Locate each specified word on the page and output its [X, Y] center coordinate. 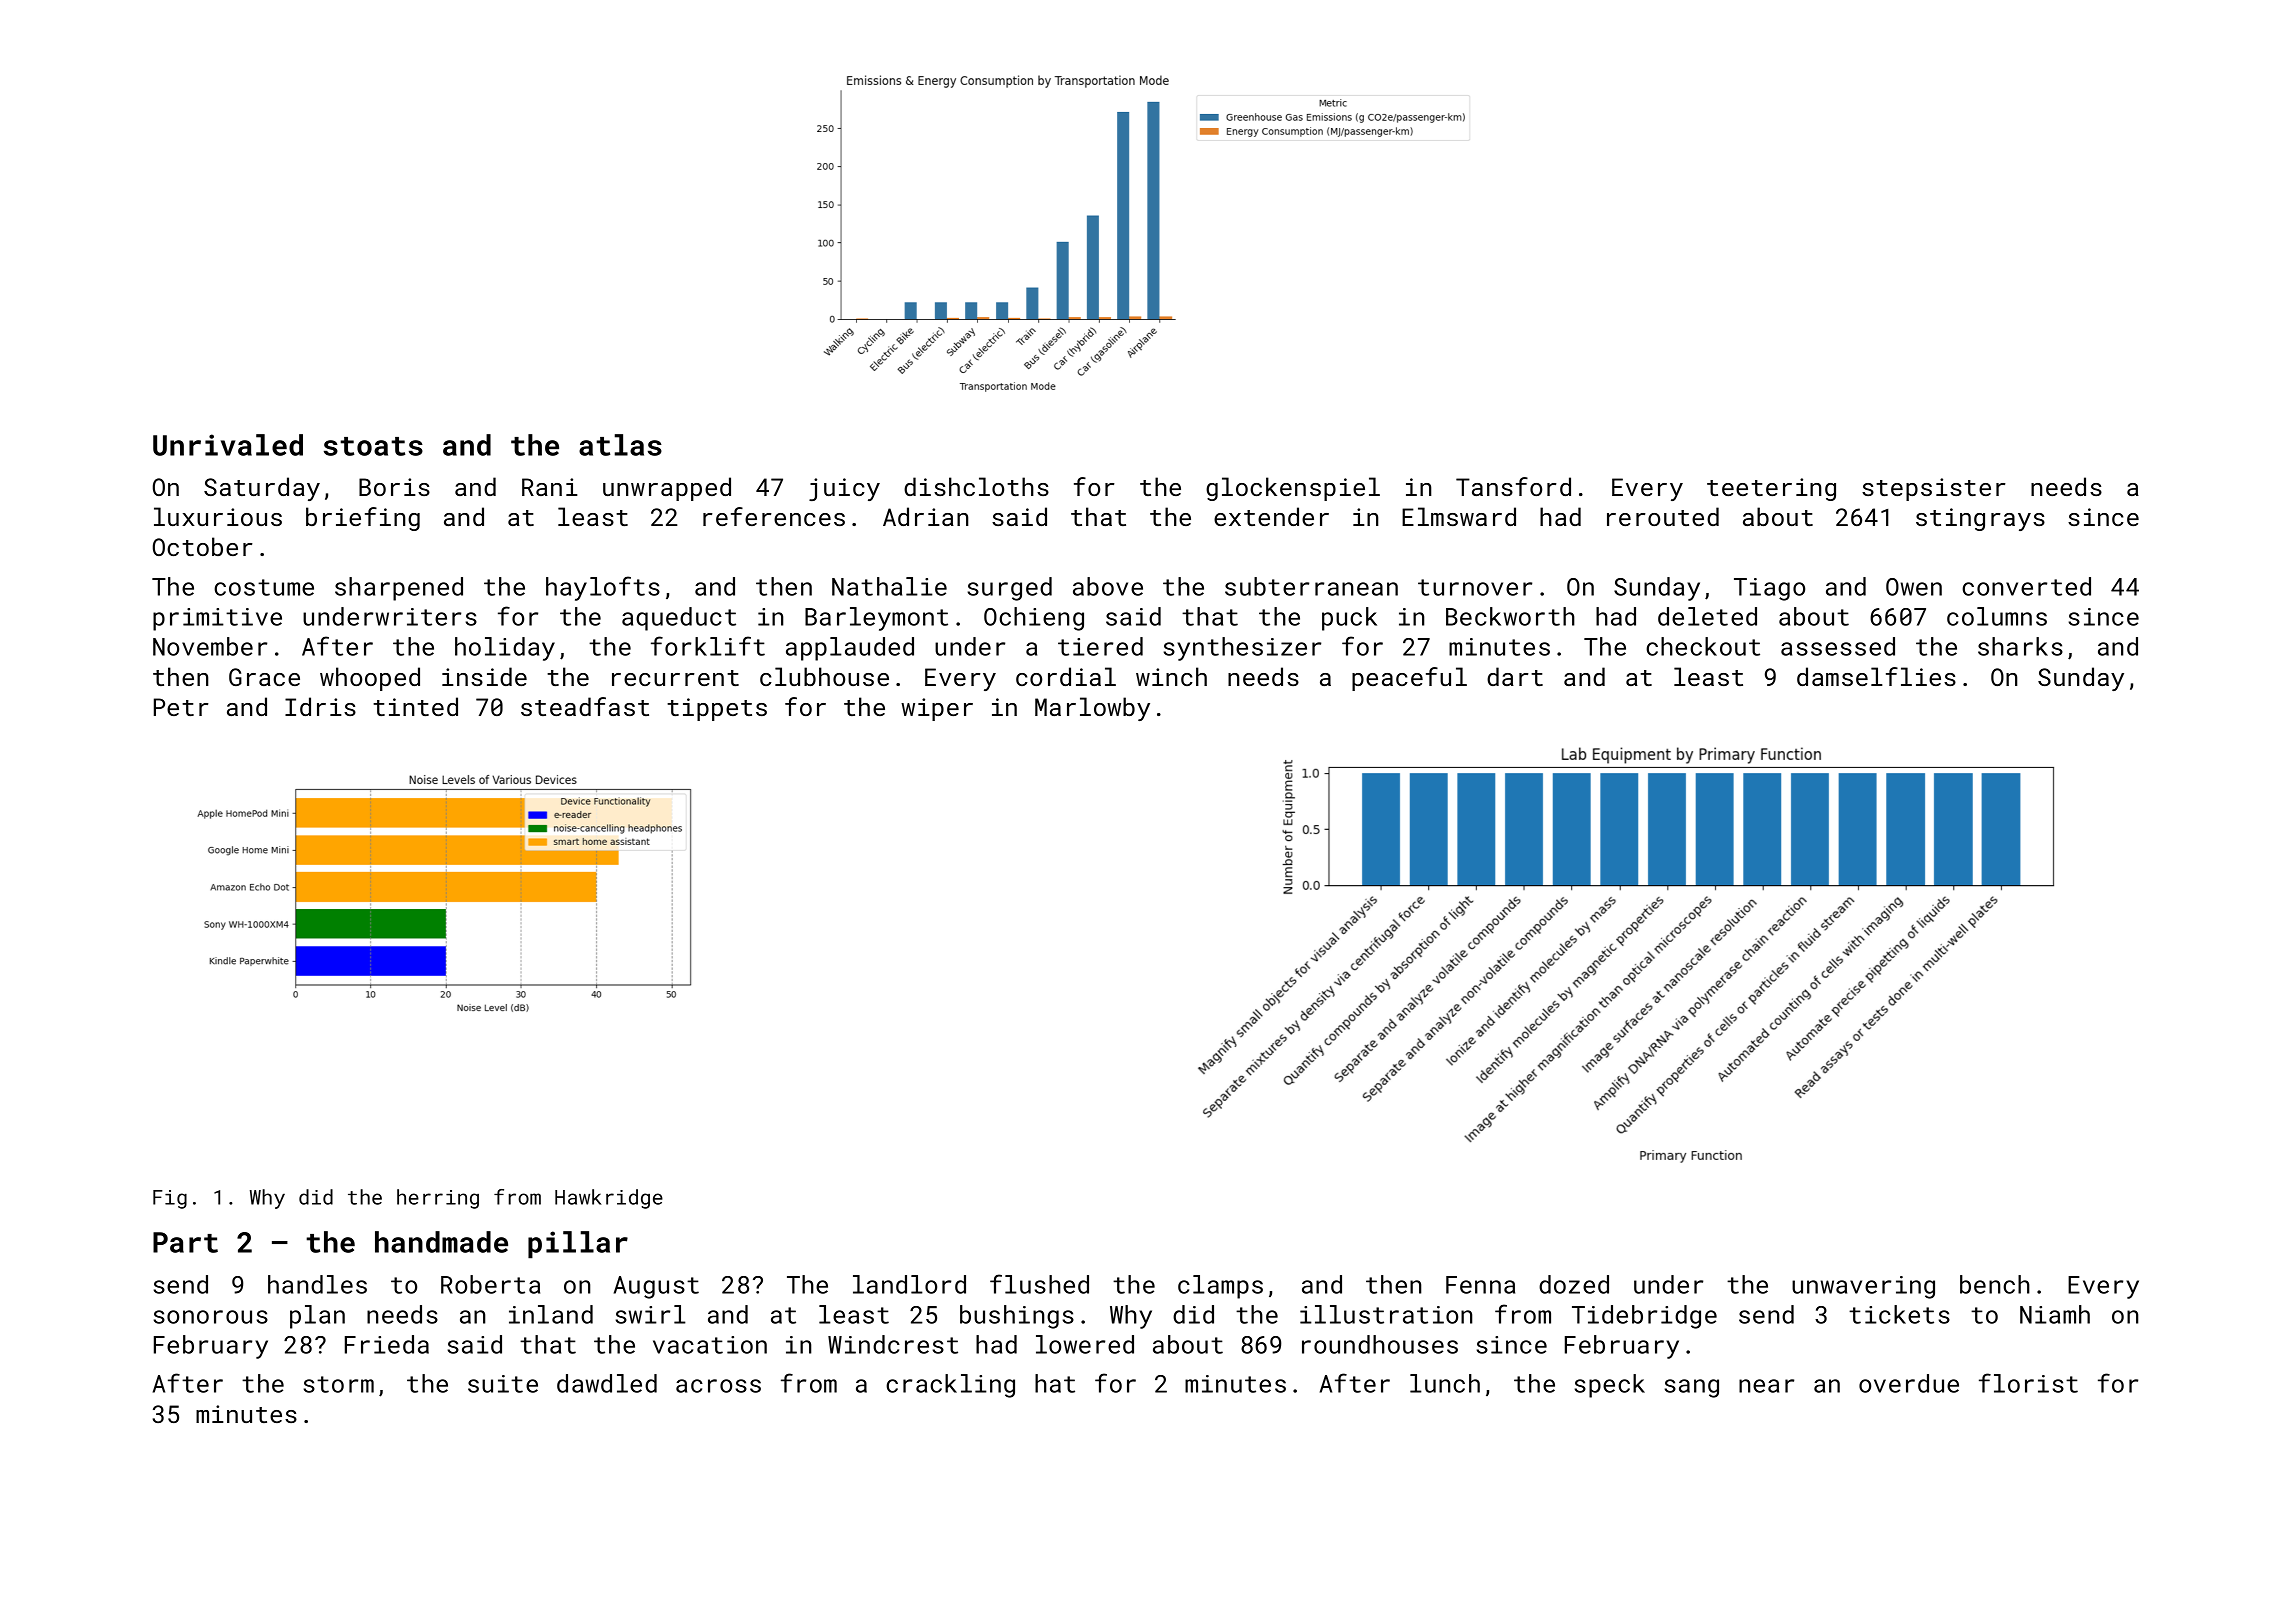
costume [264, 587]
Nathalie [889, 586]
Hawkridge [609, 1199]
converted [2026, 586]
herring [438, 1199]
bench [1995, 1284]
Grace [264, 677]
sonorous [211, 1317]
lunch [1445, 1383]
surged [1010, 589]
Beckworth [1510, 616]
